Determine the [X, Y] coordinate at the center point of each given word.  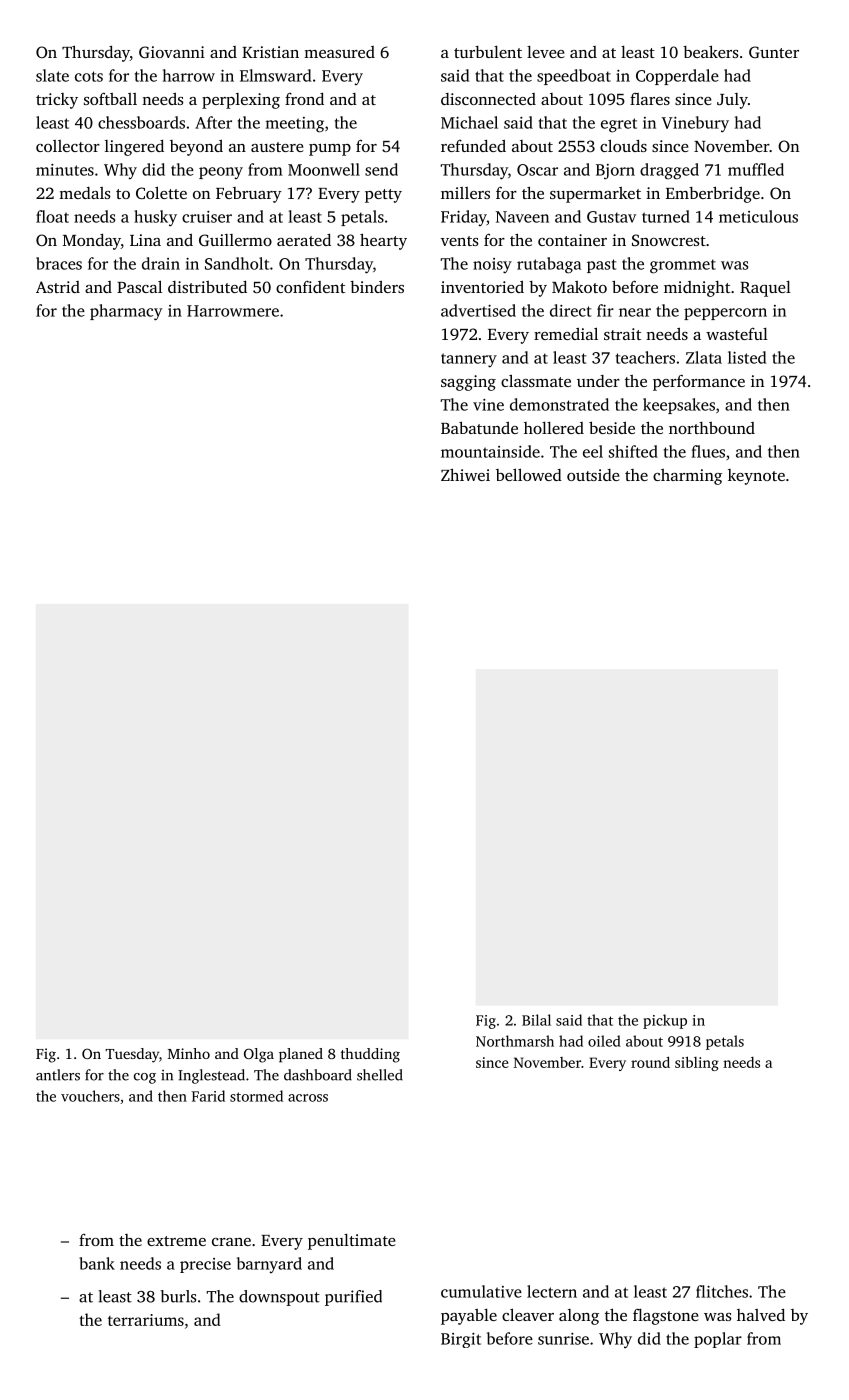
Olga [259, 1055]
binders [377, 287]
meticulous [758, 216]
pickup [665, 1021]
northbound [712, 428]
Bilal [536, 1020]
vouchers [90, 1096]
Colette [161, 192]
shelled [380, 1075]
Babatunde [479, 427]
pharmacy [126, 312]
